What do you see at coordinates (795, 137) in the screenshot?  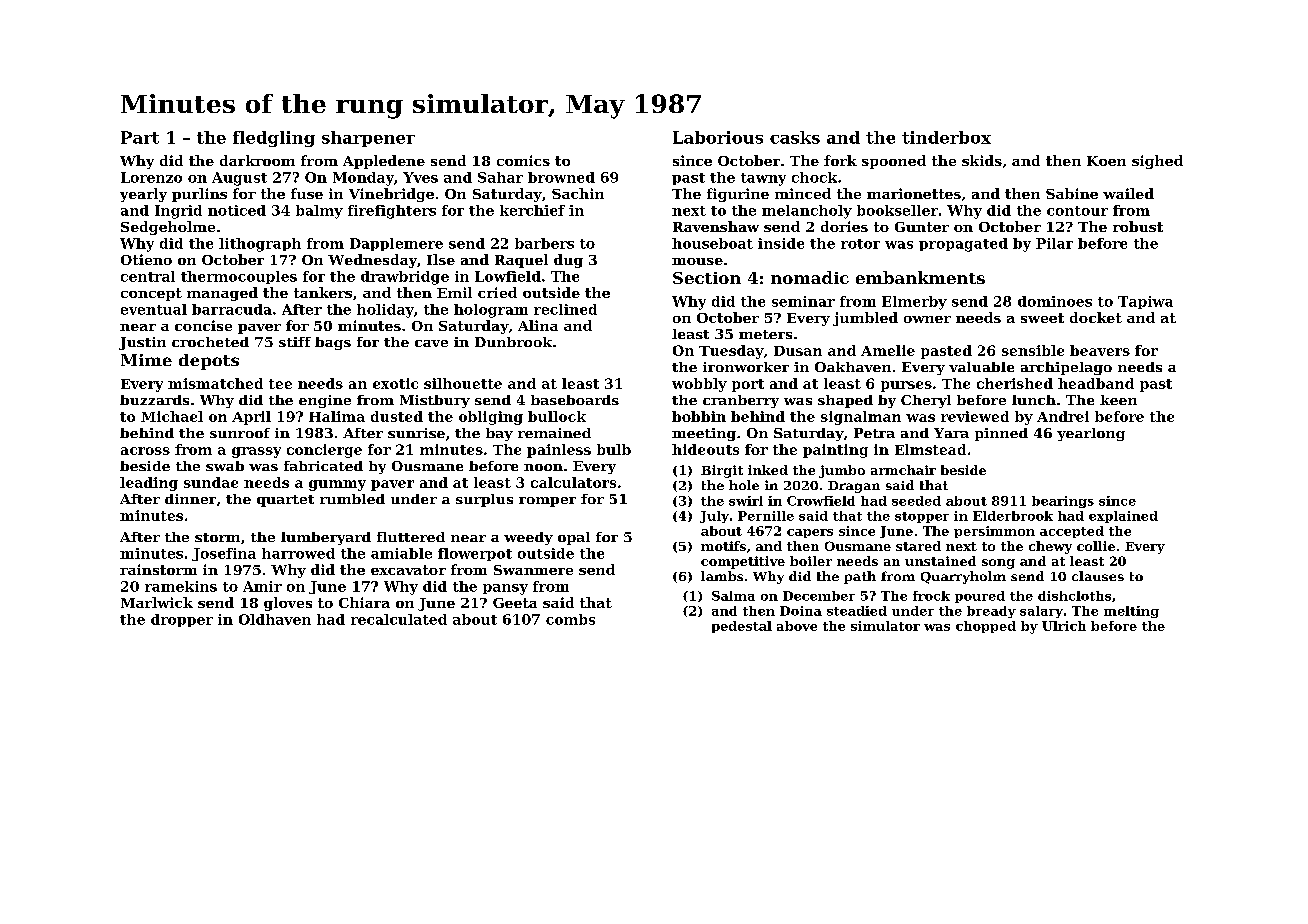 I see `casks` at bounding box center [795, 137].
